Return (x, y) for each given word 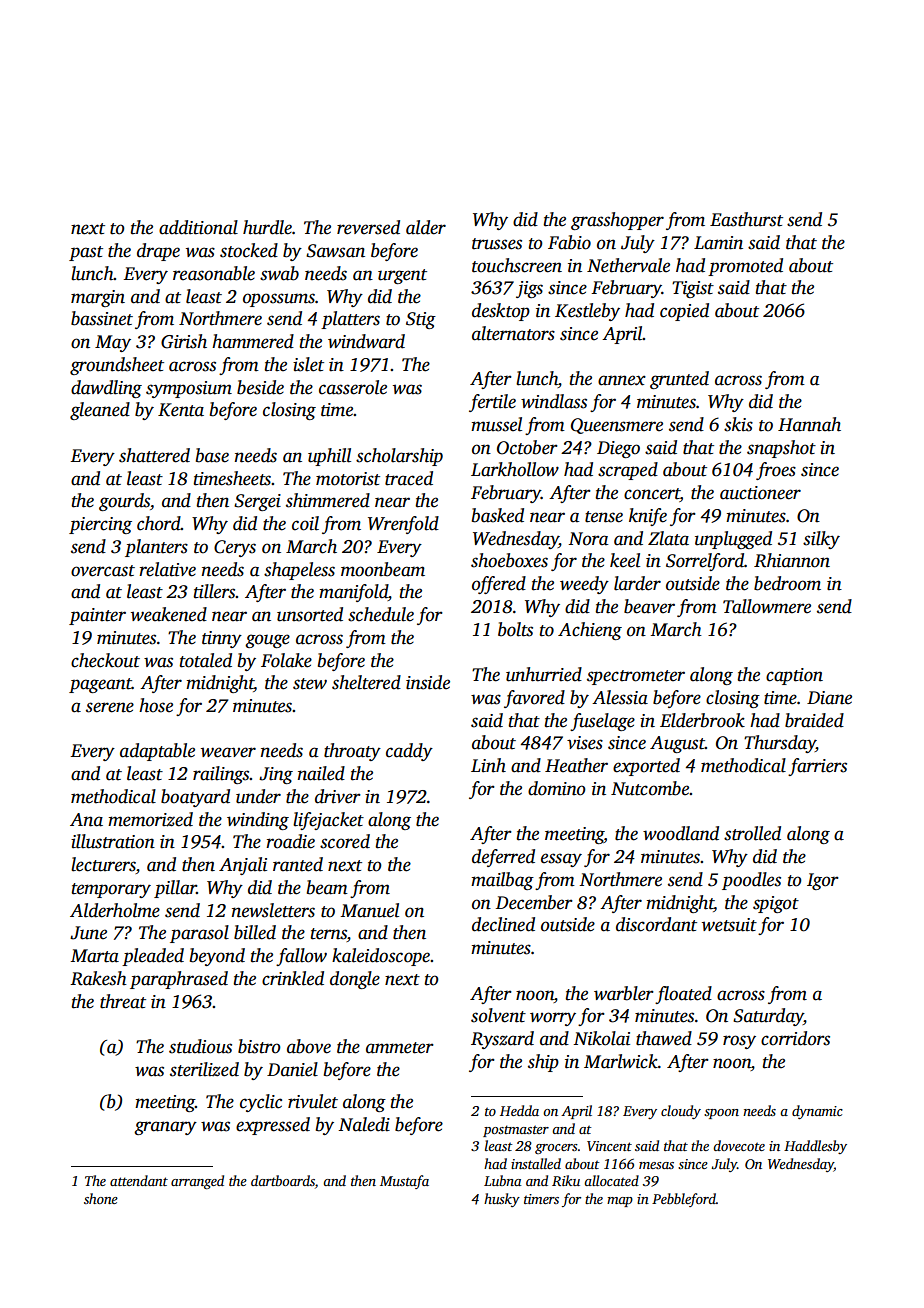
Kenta (181, 410)
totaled (205, 660)
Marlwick (621, 1061)
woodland (681, 833)
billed (255, 932)
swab (279, 273)
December (534, 902)
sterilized (204, 1069)
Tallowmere (767, 606)
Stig (421, 320)
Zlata (668, 538)
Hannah (809, 424)
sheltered (366, 682)
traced (409, 478)
